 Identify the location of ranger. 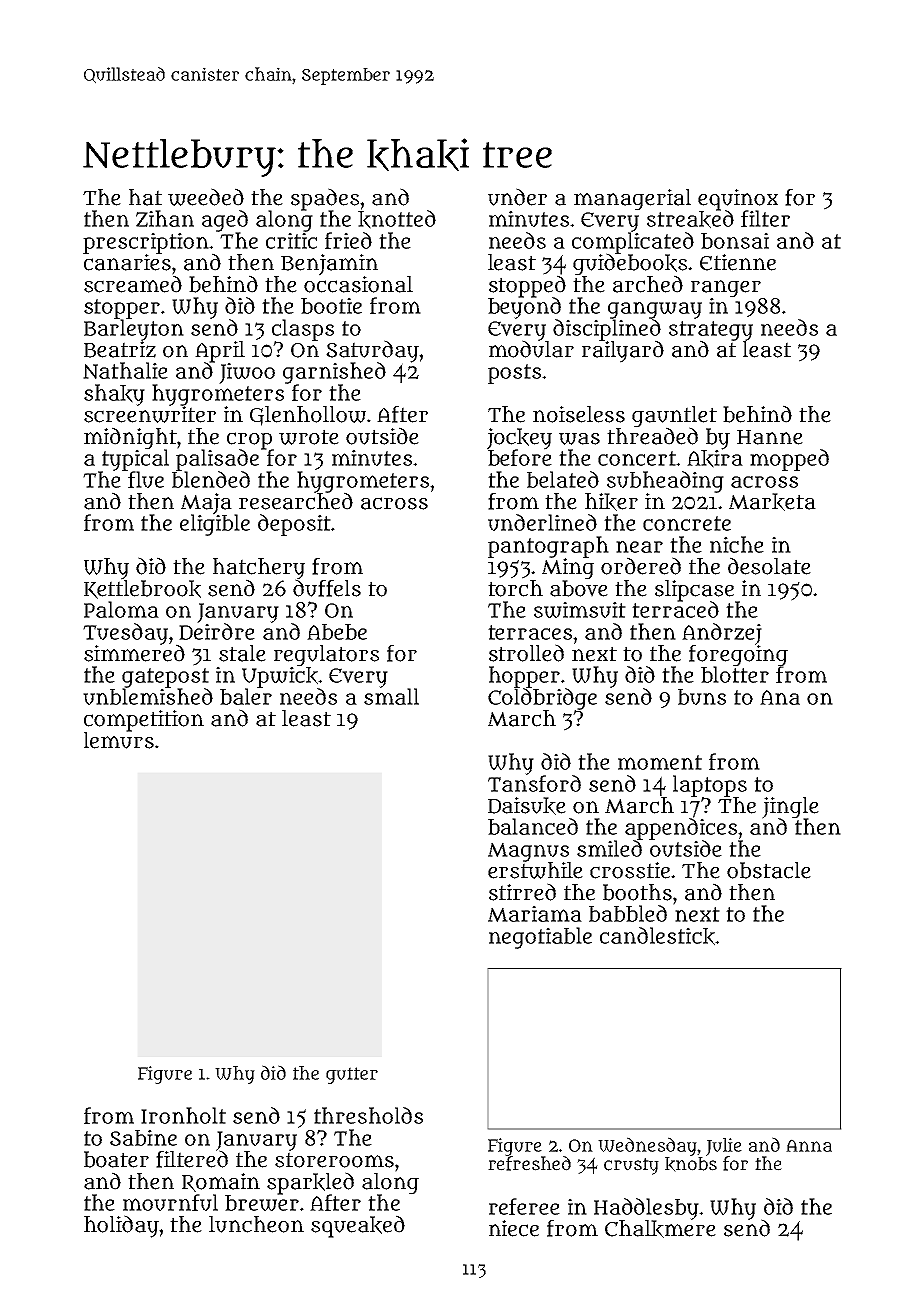
(726, 288).
